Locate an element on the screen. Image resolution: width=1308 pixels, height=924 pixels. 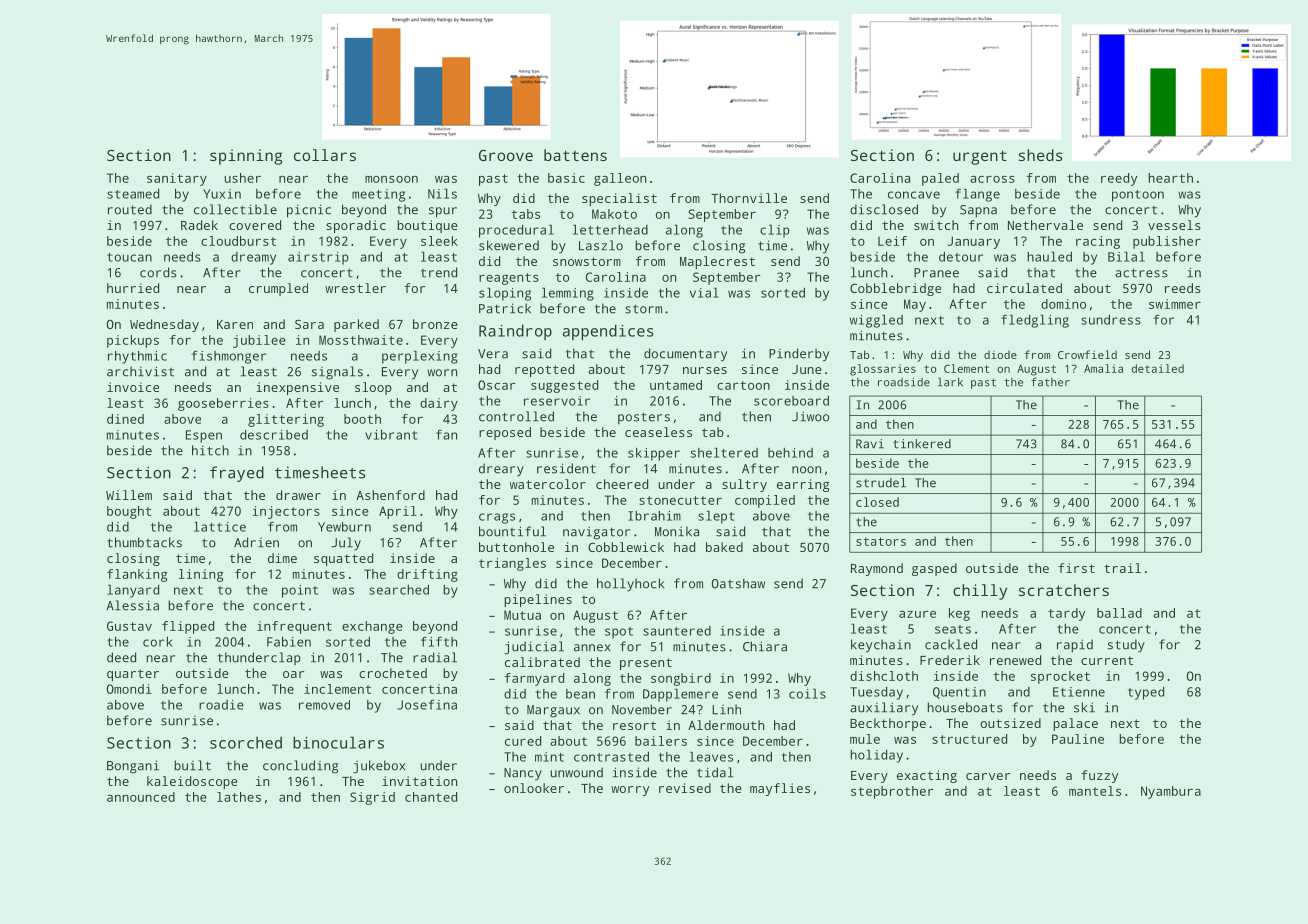
Karen is located at coordinates (235, 324).
